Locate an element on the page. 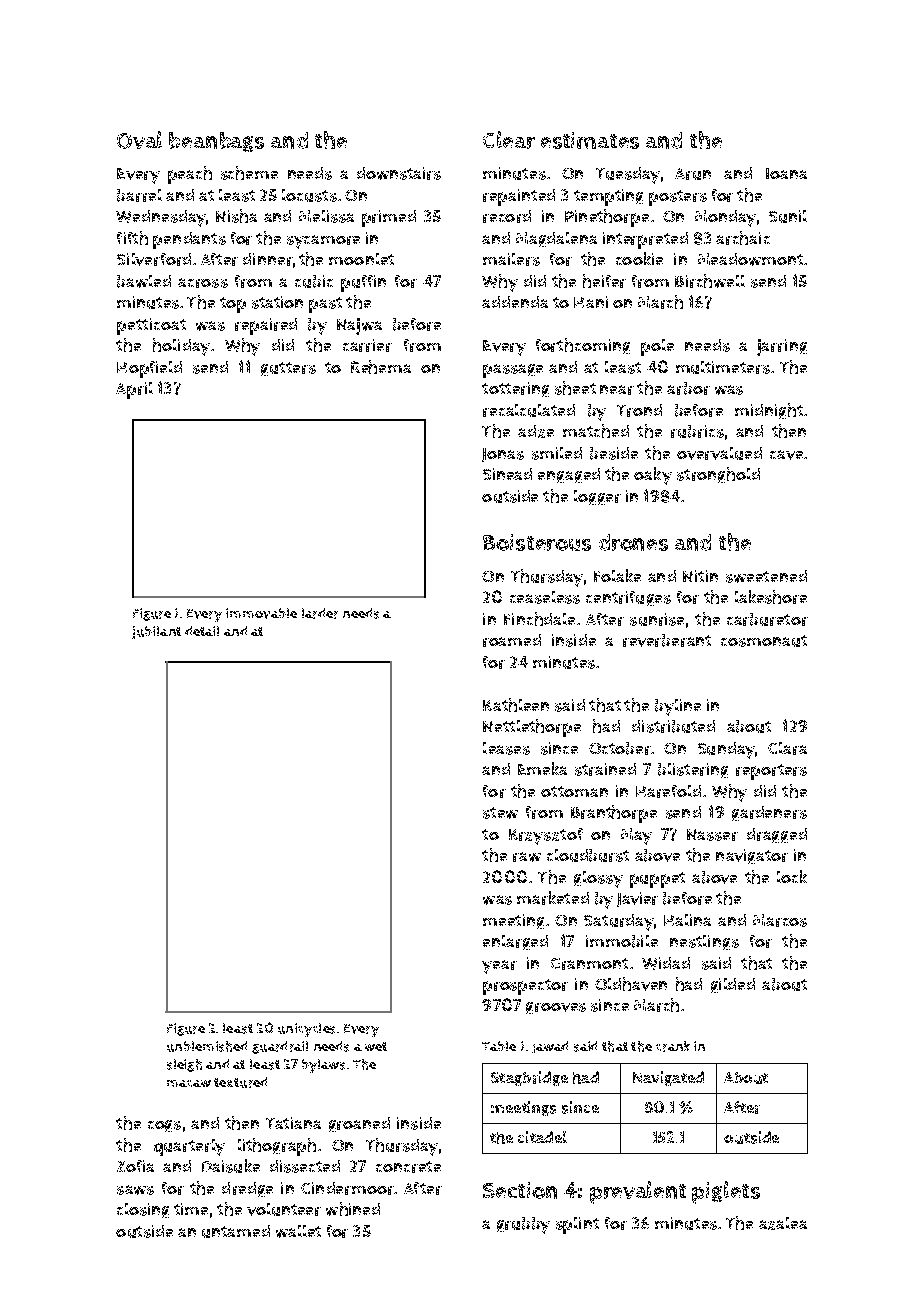 The height and width of the page is (1314, 924). gutters is located at coordinates (288, 369).
